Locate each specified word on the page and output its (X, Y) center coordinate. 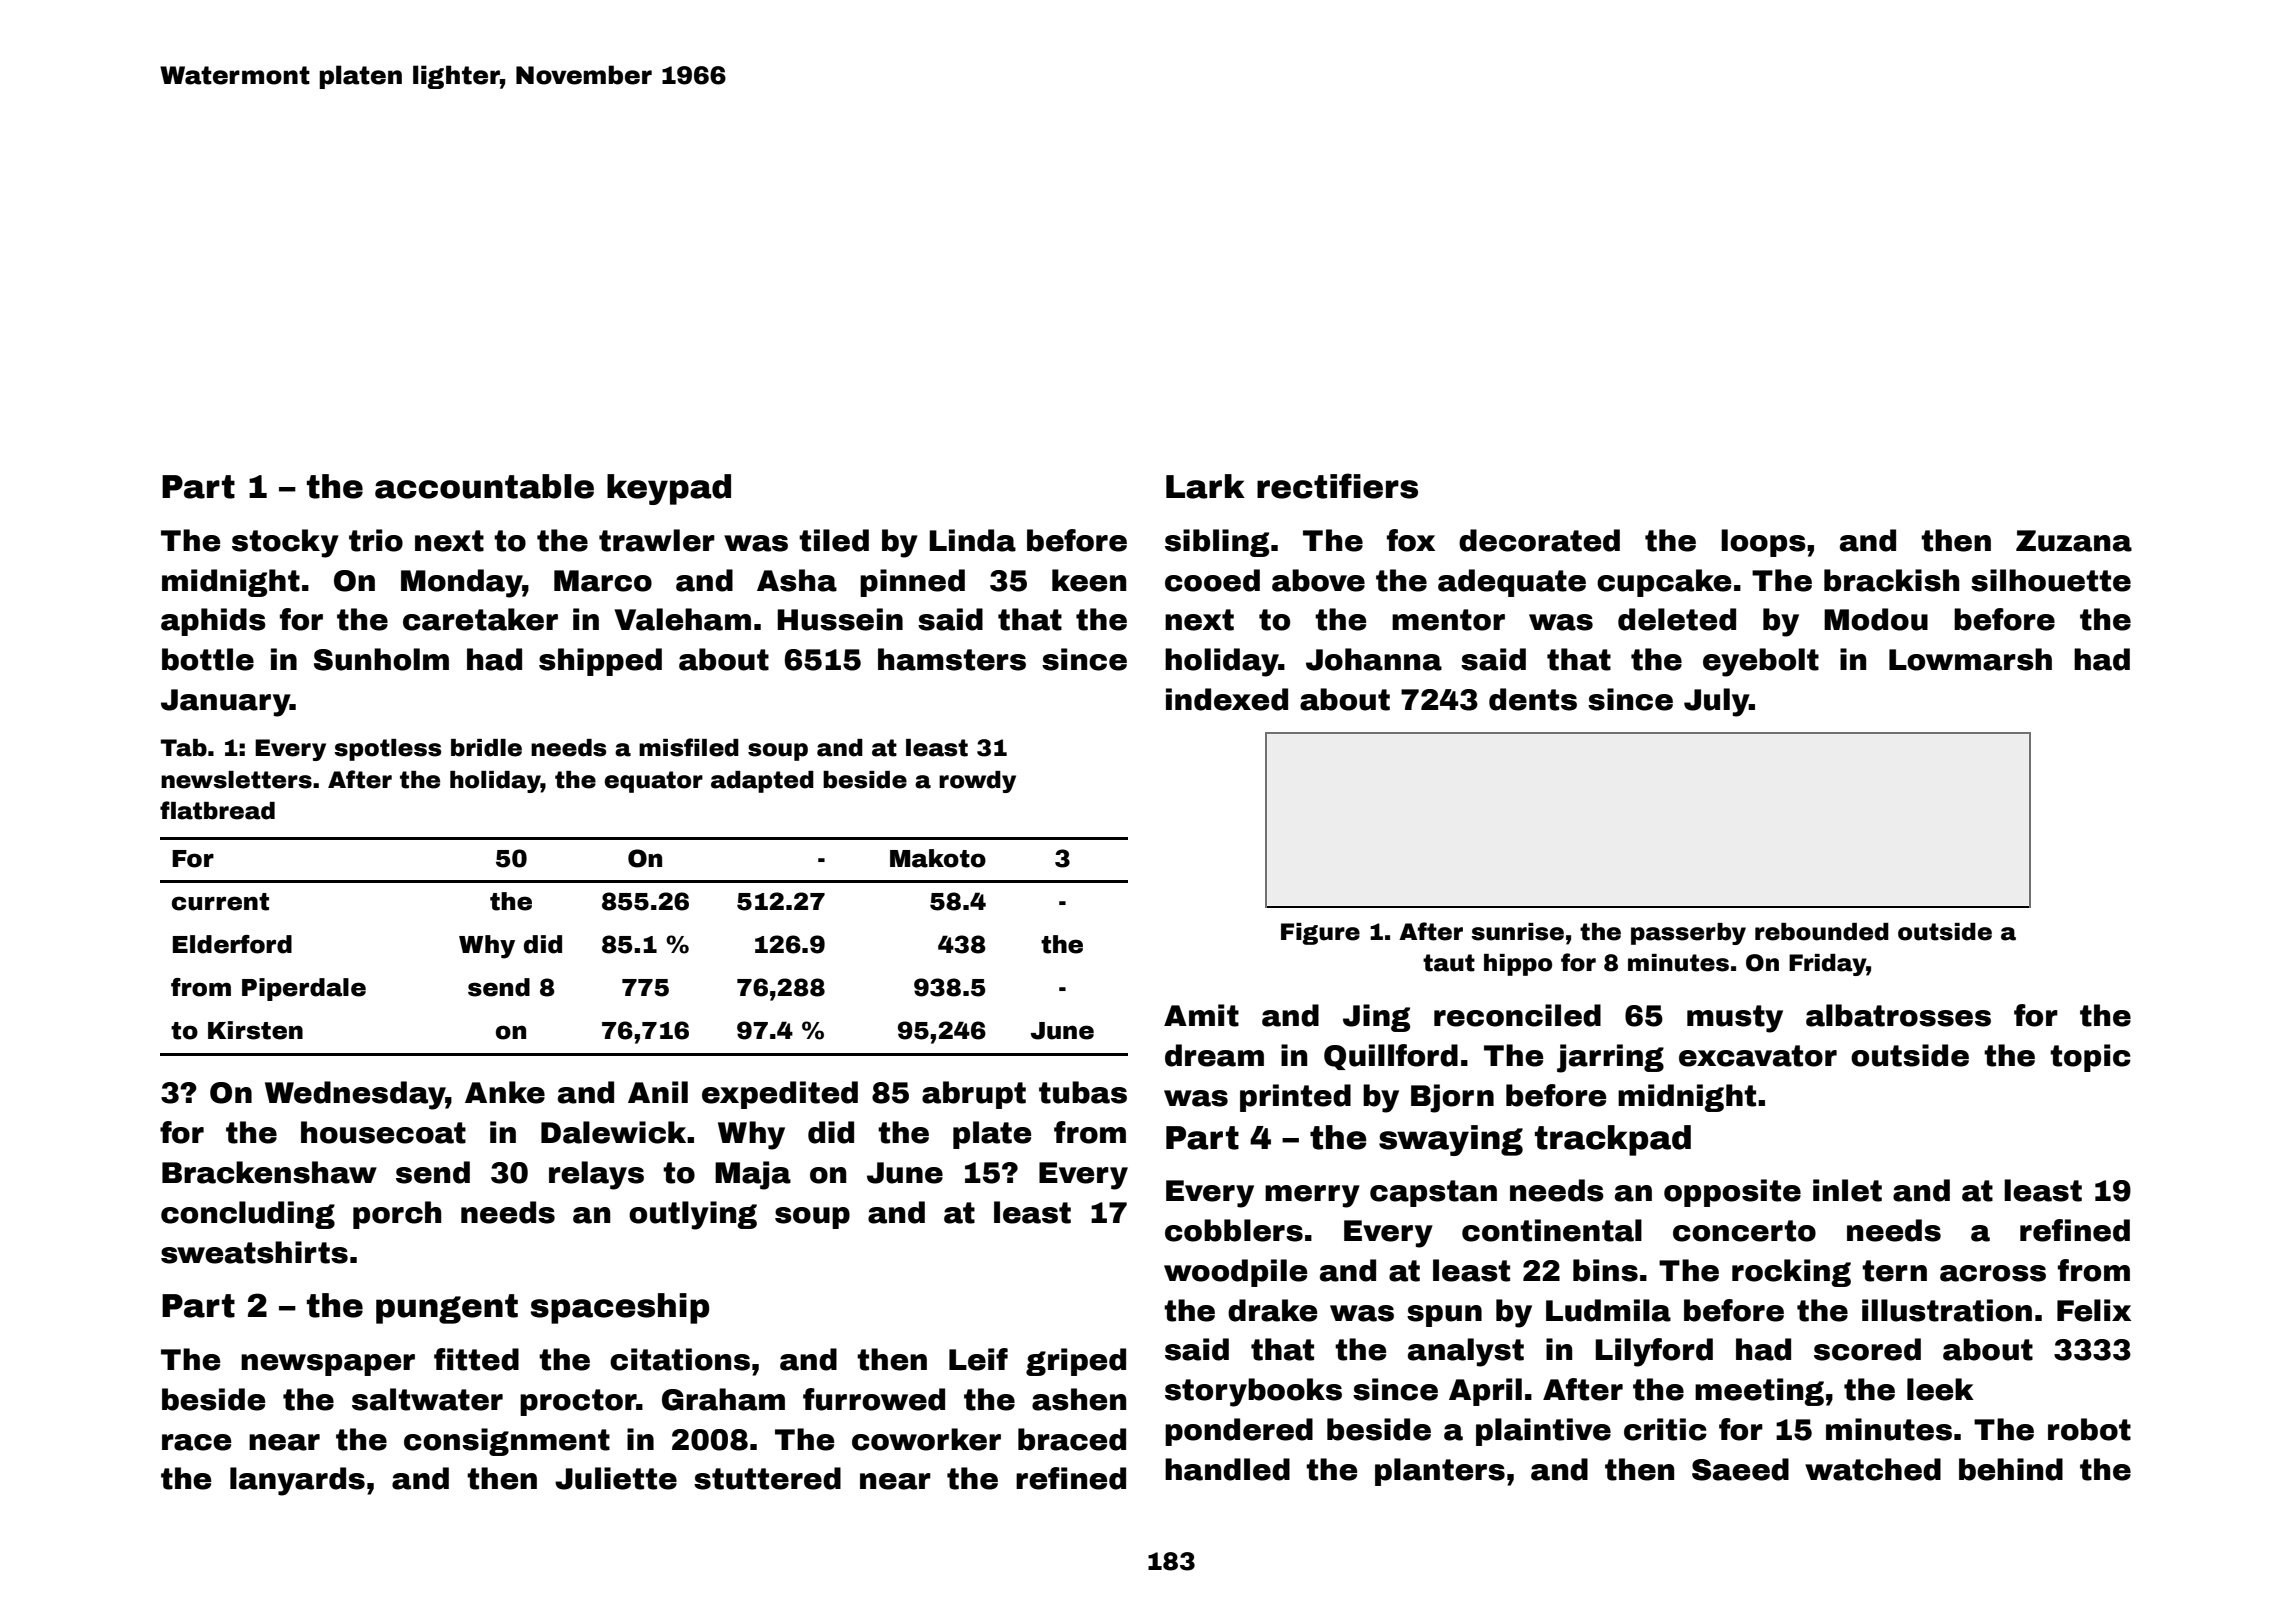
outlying (693, 1215)
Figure (1320, 934)
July (1716, 702)
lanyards (297, 1481)
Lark (1205, 486)
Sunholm (381, 659)
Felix (2094, 1310)
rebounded (1822, 932)
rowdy (977, 782)
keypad (669, 489)
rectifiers (1337, 486)
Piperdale (304, 989)
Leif (978, 1359)
